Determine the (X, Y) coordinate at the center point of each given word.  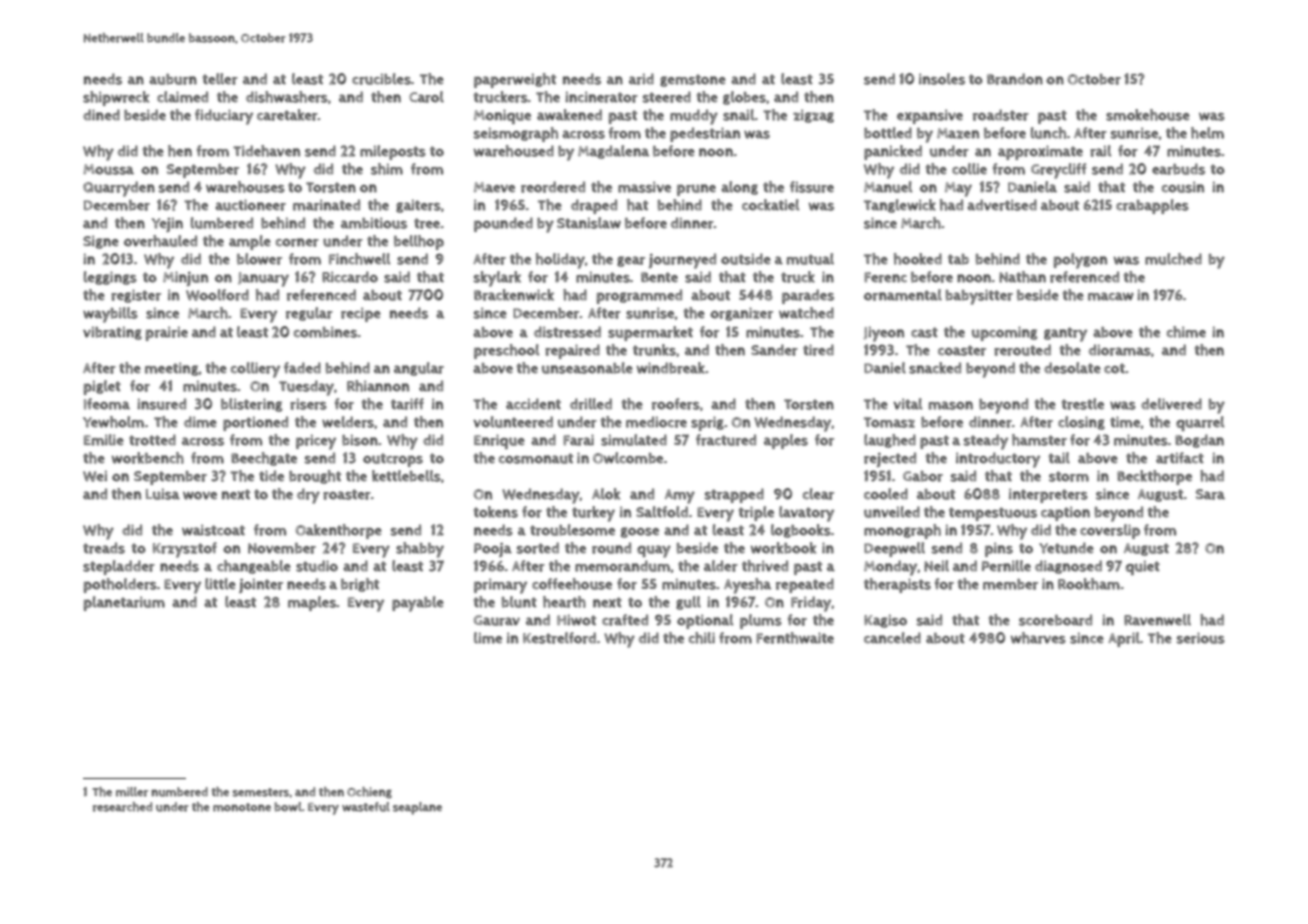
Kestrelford (559, 638)
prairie (167, 333)
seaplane (417, 808)
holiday (560, 261)
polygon (1080, 261)
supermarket (650, 333)
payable (418, 604)
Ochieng (369, 793)
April (1124, 639)
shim (387, 169)
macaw (1111, 296)
